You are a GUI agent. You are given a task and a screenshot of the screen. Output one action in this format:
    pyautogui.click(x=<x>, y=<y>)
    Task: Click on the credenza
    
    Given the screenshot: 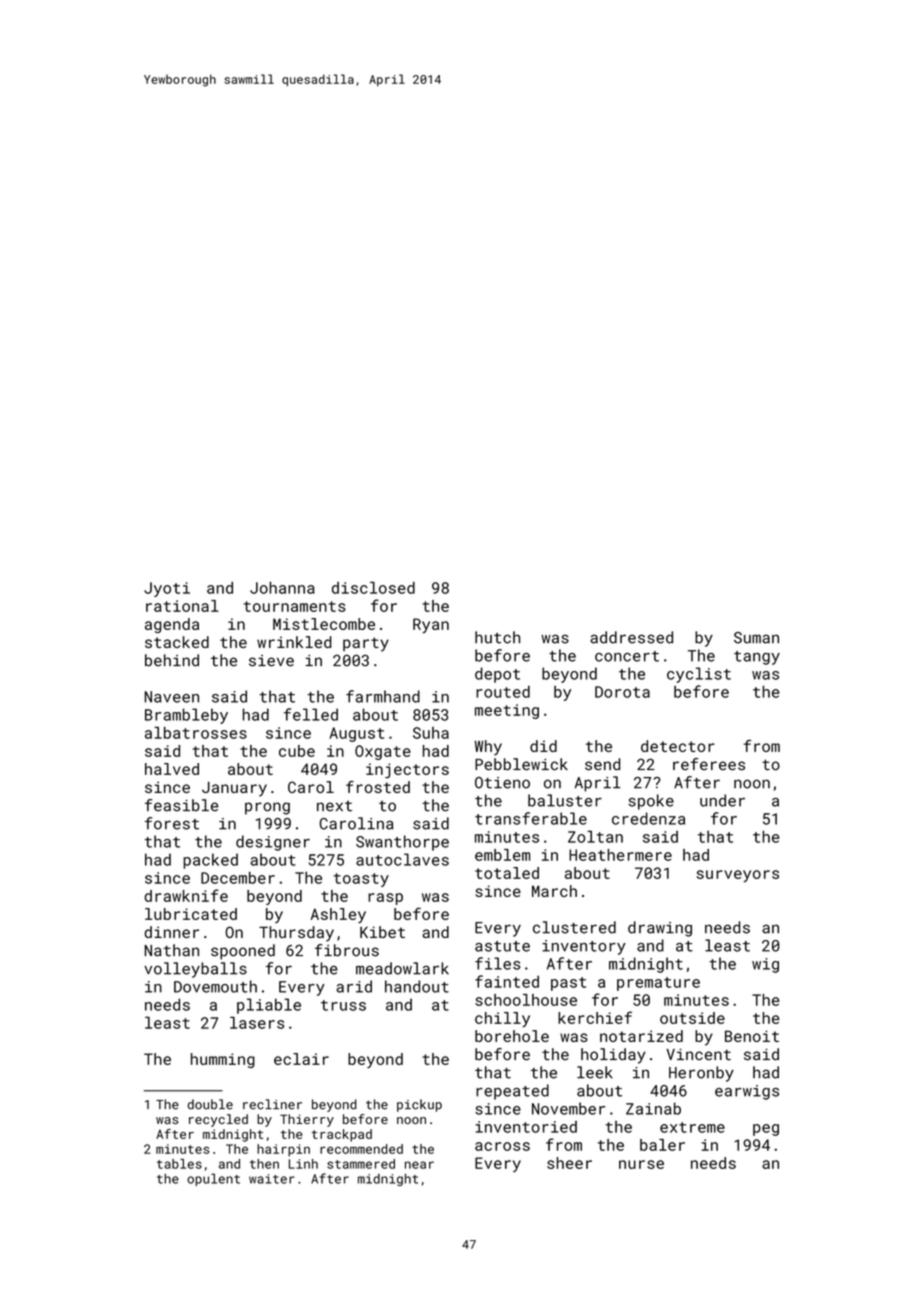 What is the action you would take?
    pyautogui.click(x=648, y=818)
